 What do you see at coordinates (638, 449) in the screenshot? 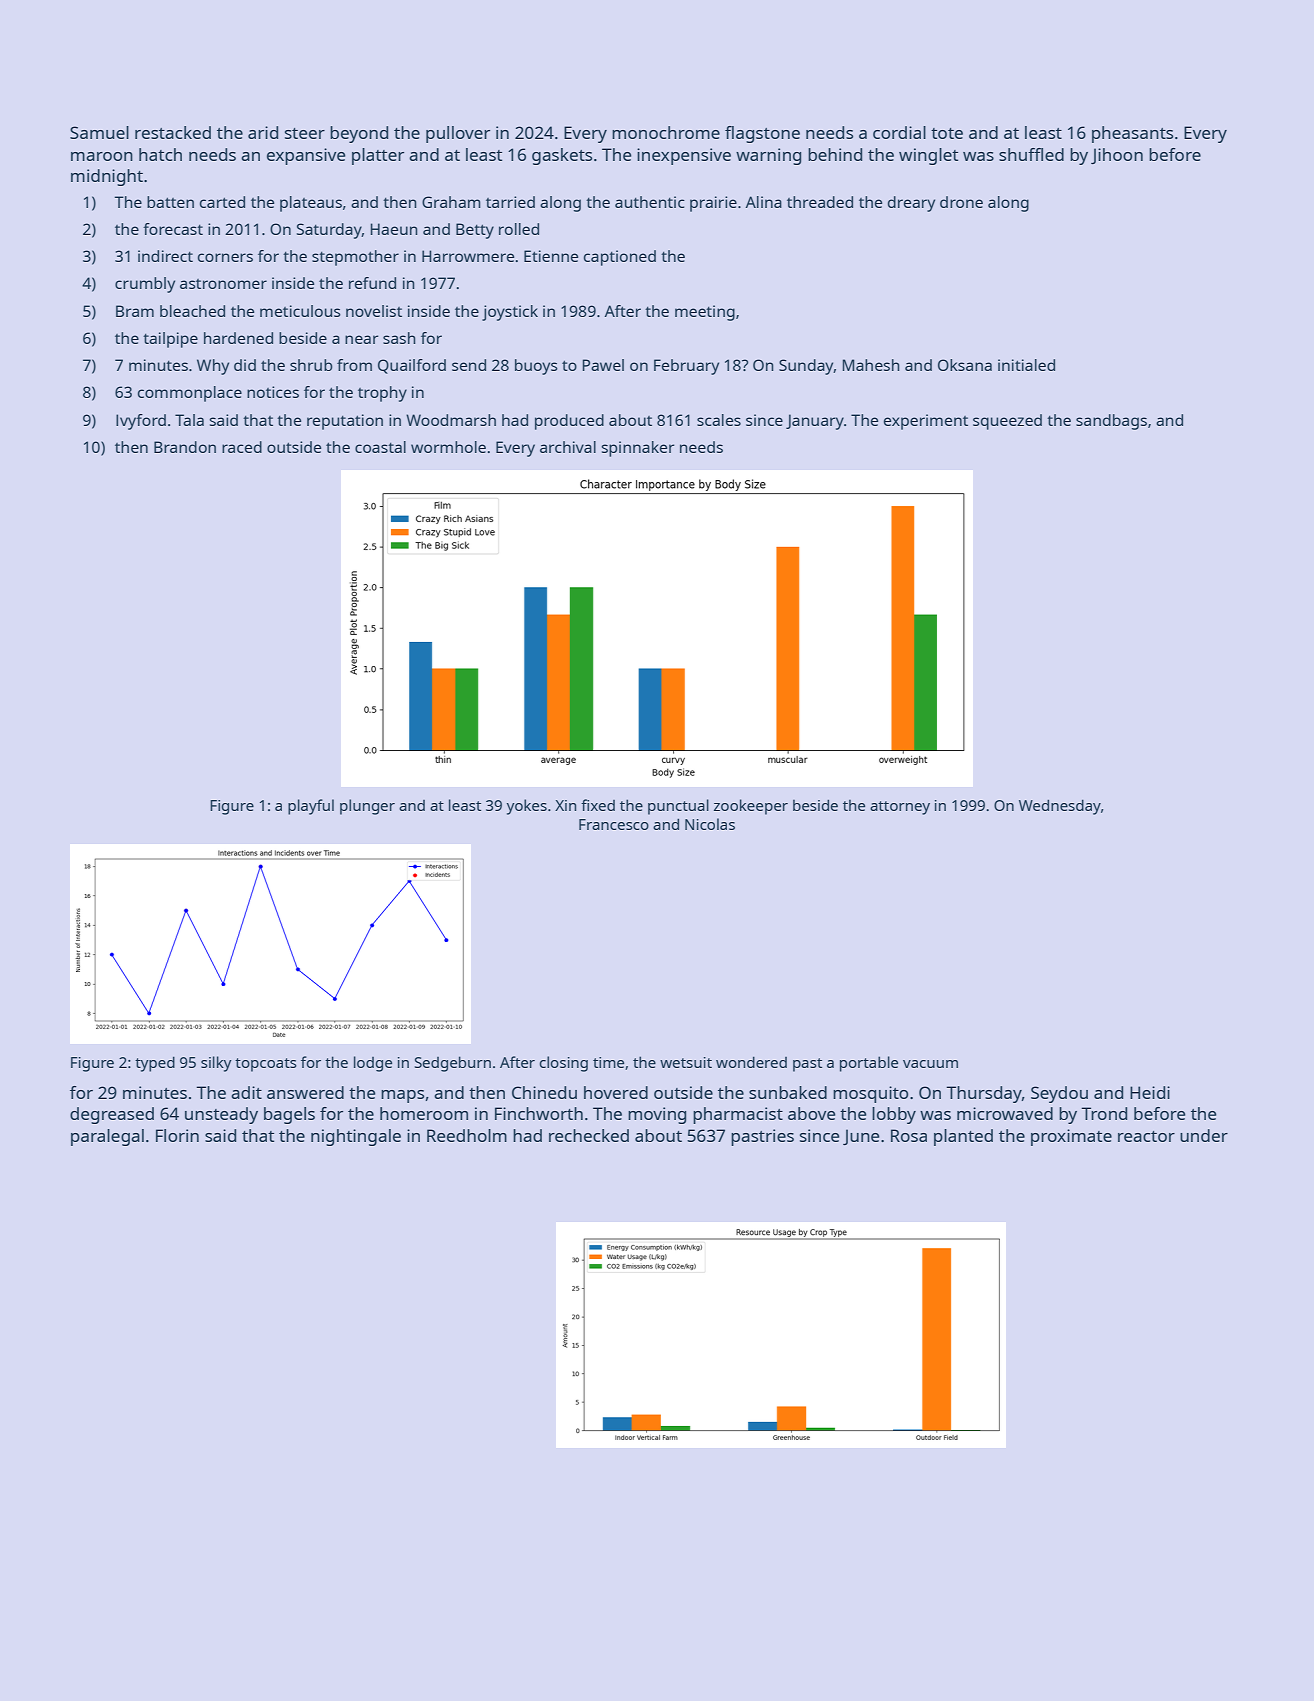
I see `spinnaker` at bounding box center [638, 449].
